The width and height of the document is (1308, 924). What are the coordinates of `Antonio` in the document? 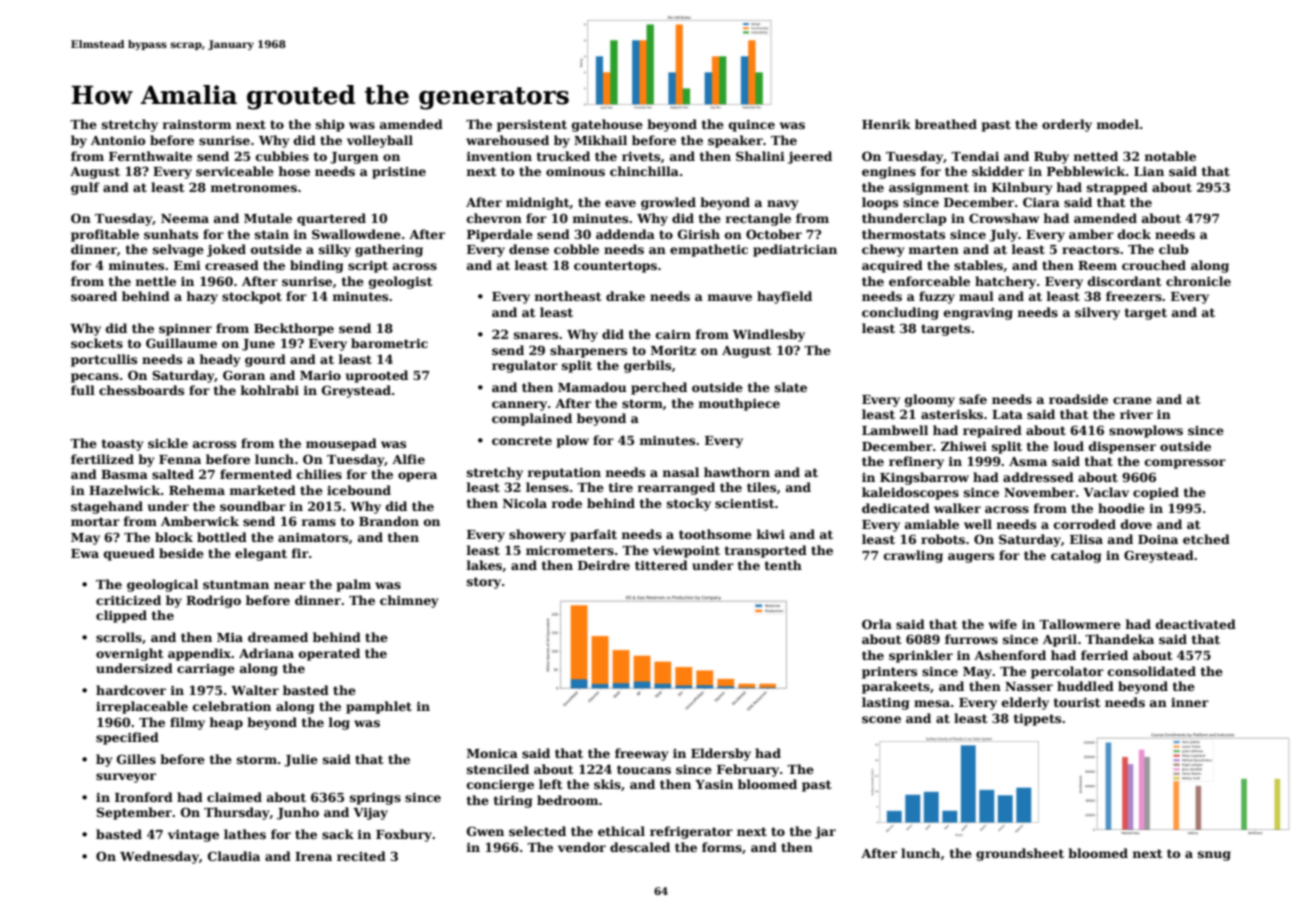 It's located at (118, 140).
